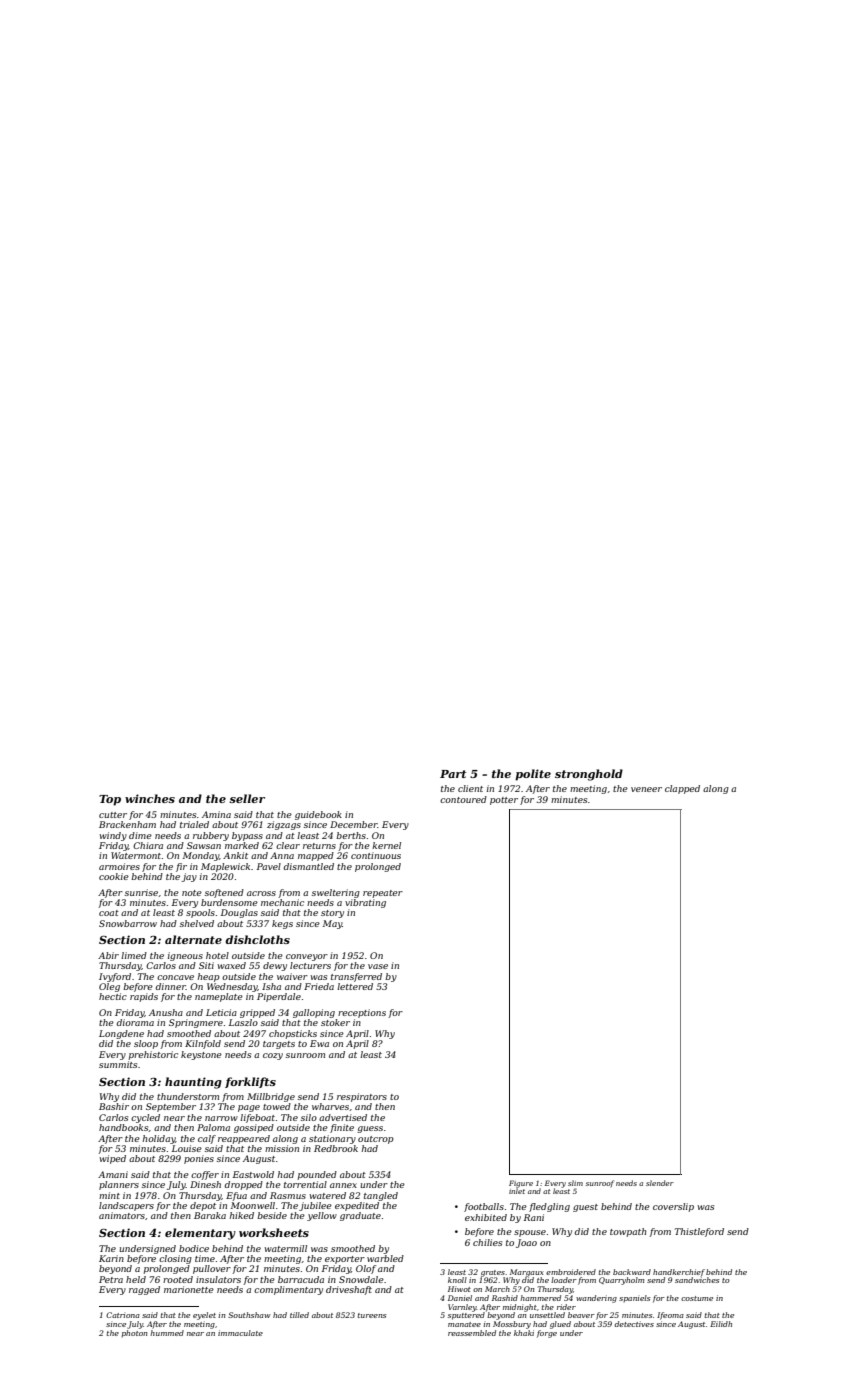  What do you see at coordinates (589, 775) in the screenshot?
I see `stronghold` at bounding box center [589, 775].
